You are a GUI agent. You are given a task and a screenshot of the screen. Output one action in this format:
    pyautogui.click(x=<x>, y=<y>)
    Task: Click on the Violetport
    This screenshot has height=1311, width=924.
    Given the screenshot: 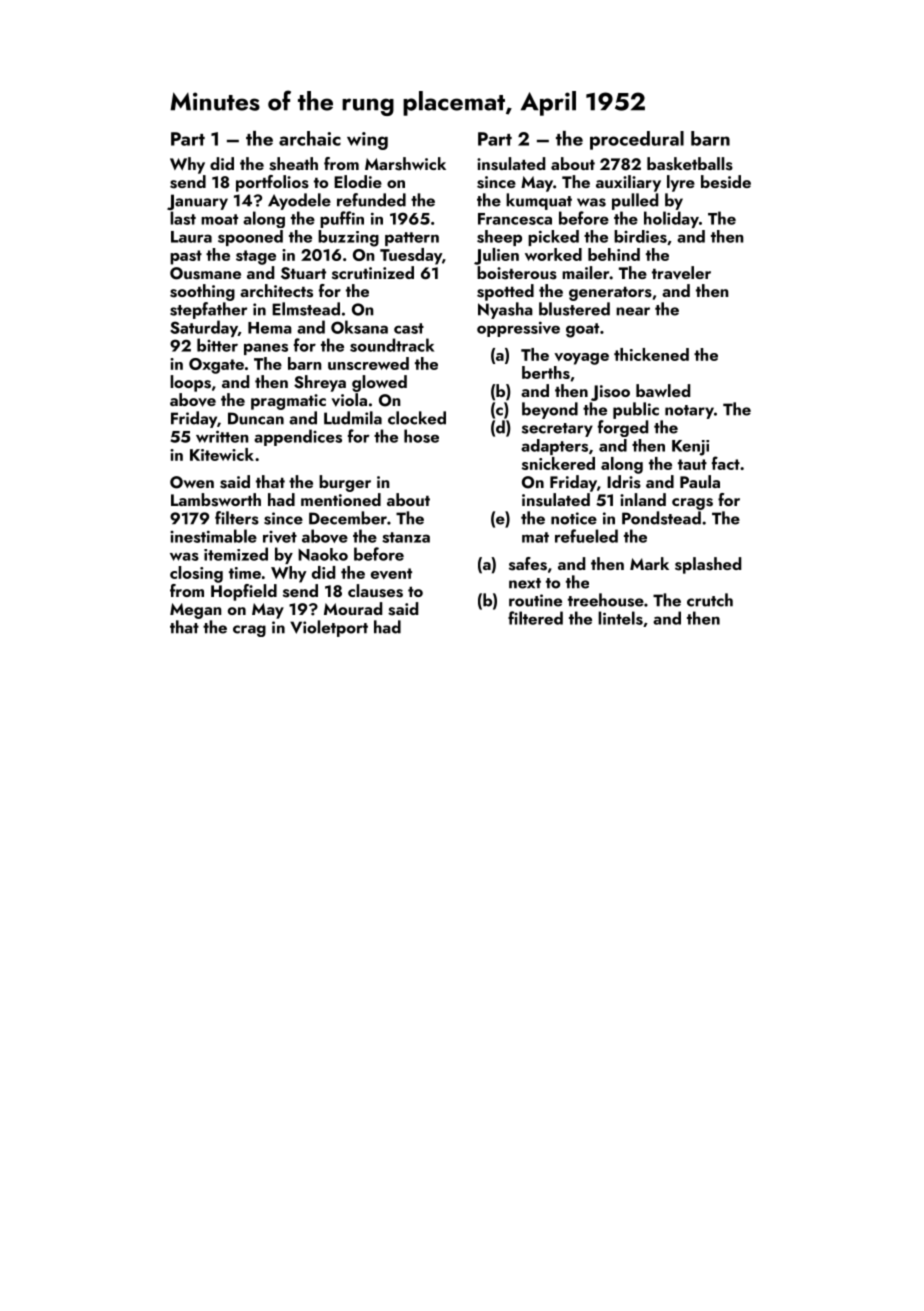 What is the action you would take?
    pyautogui.click(x=329, y=628)
